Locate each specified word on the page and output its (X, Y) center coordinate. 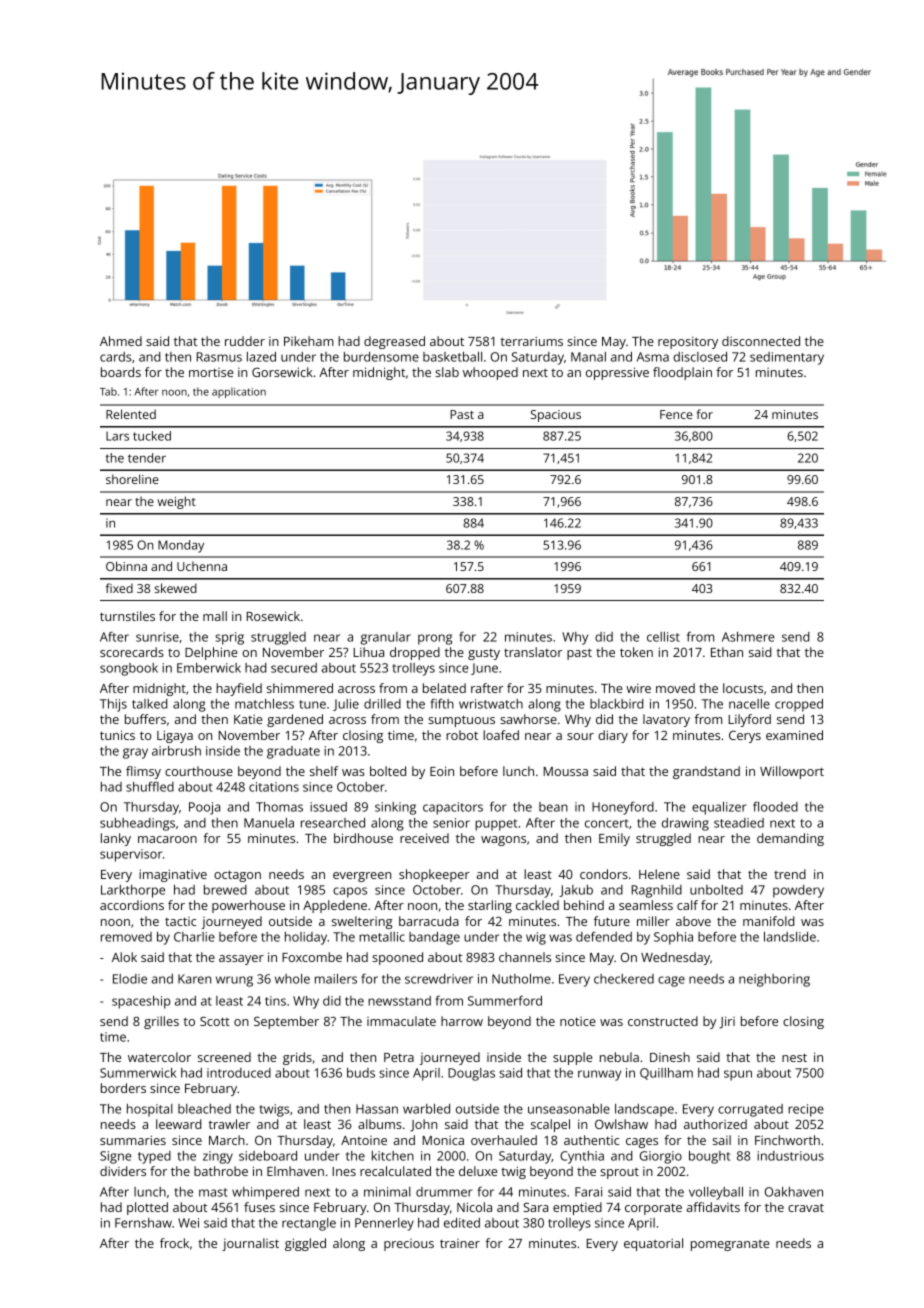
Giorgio (661, 1157)
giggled (305, 1244)
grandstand (706, 772)
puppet (496, 825)
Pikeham (309, 341)
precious (409, 1245)
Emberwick (209, 668)
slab (447, 372)
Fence (676, 414)
